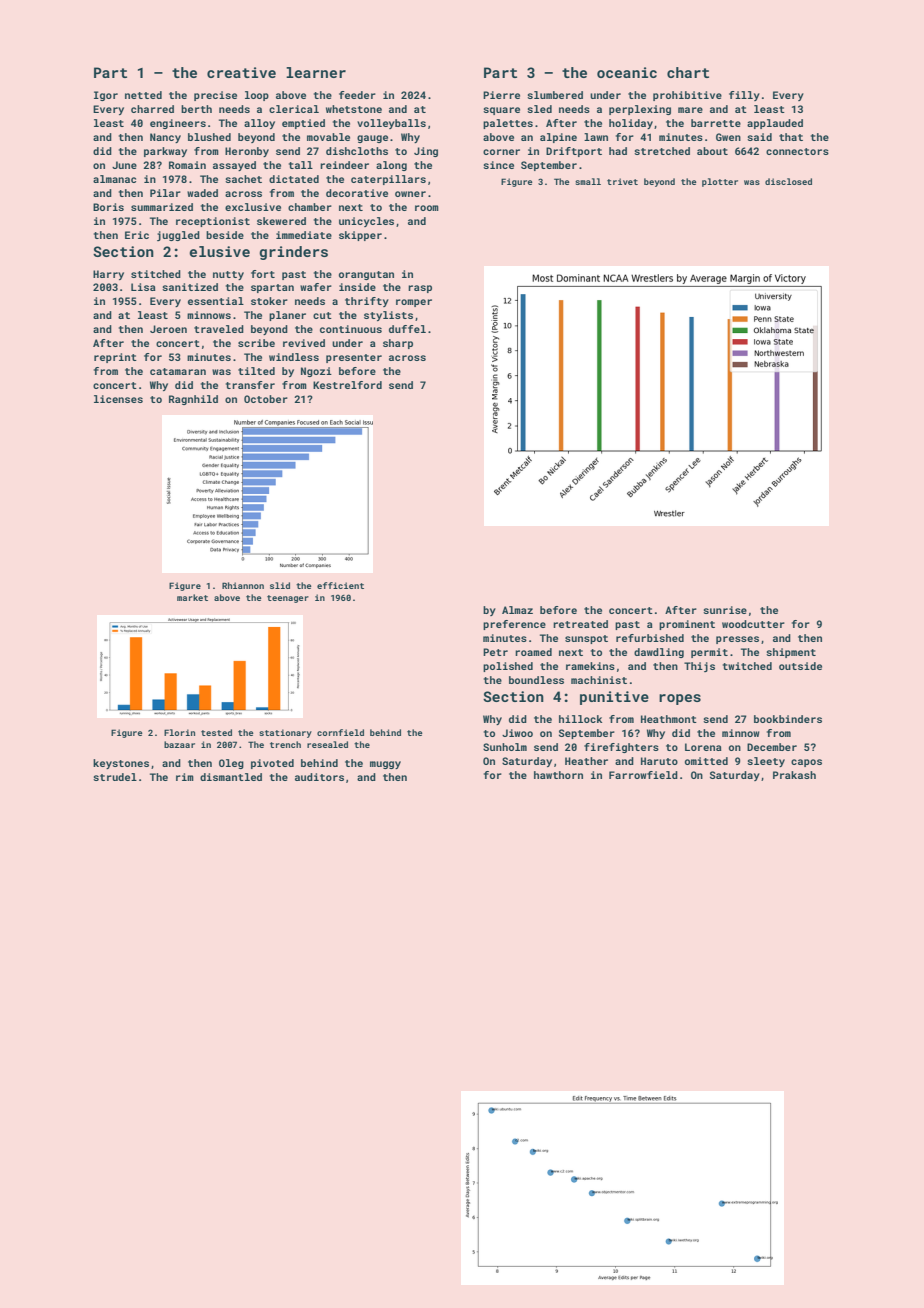 The image size is (924, 1308). Describe the element at coordinates (744, 96) in the page. I see `filly` at that location.
